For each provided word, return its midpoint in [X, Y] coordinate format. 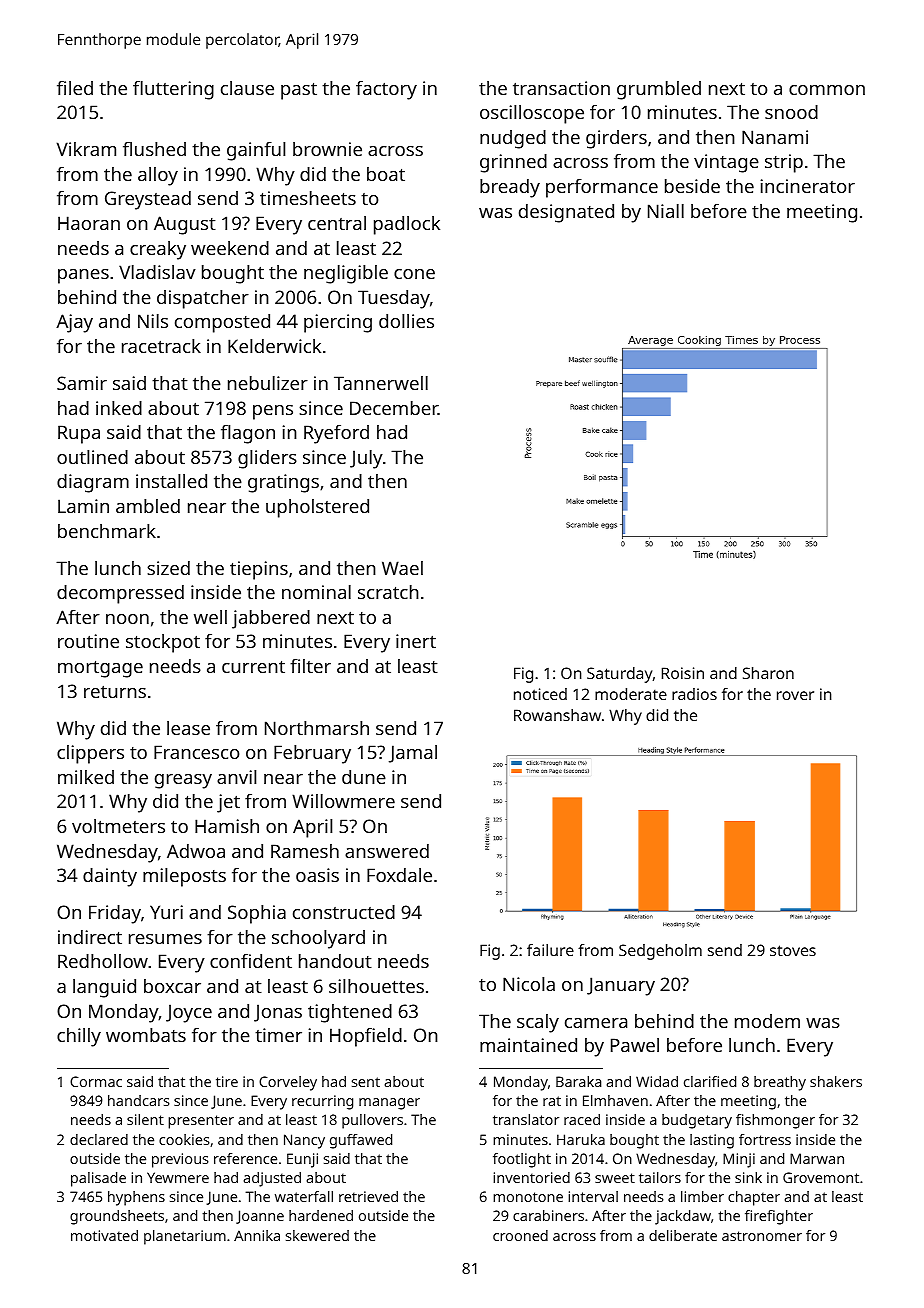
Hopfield [366, 1037]
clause [247, 88]
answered [387, 851]
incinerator [808, 186]
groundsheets [117, 1217]
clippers [90, 754]
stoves [793, 950]
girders [616, 139]
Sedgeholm [660, 952]
